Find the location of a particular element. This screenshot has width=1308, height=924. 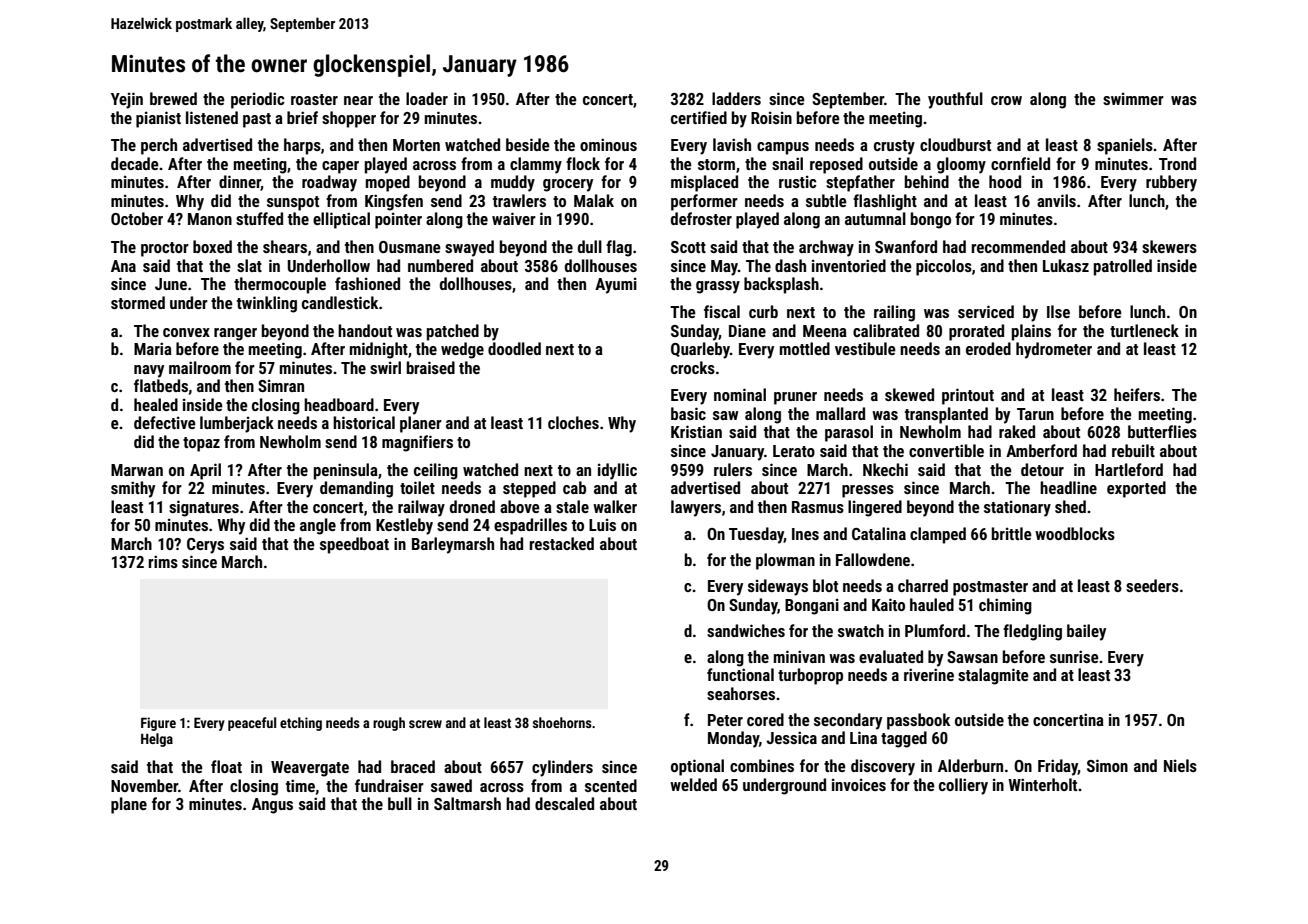

Trond is located at coordinates (1177, 163).
